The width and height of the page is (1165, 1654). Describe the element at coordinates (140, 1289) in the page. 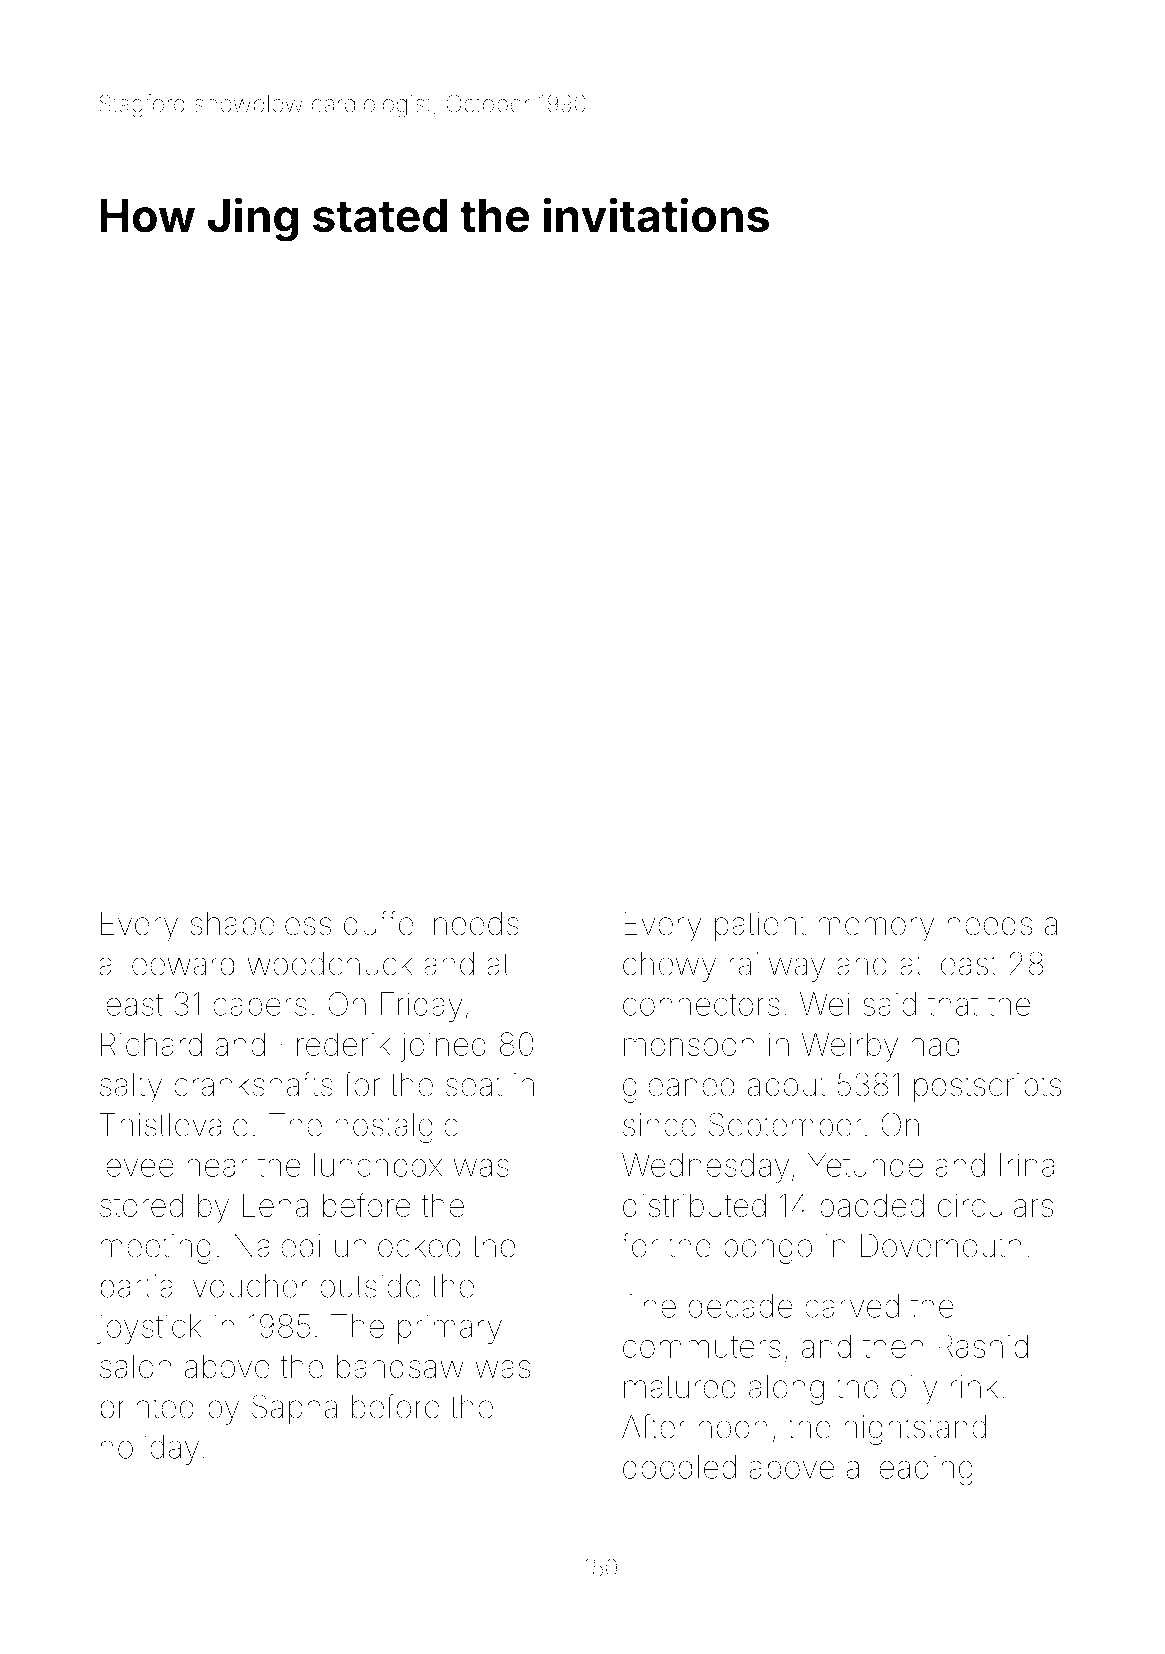

I see `partial` at that location.
